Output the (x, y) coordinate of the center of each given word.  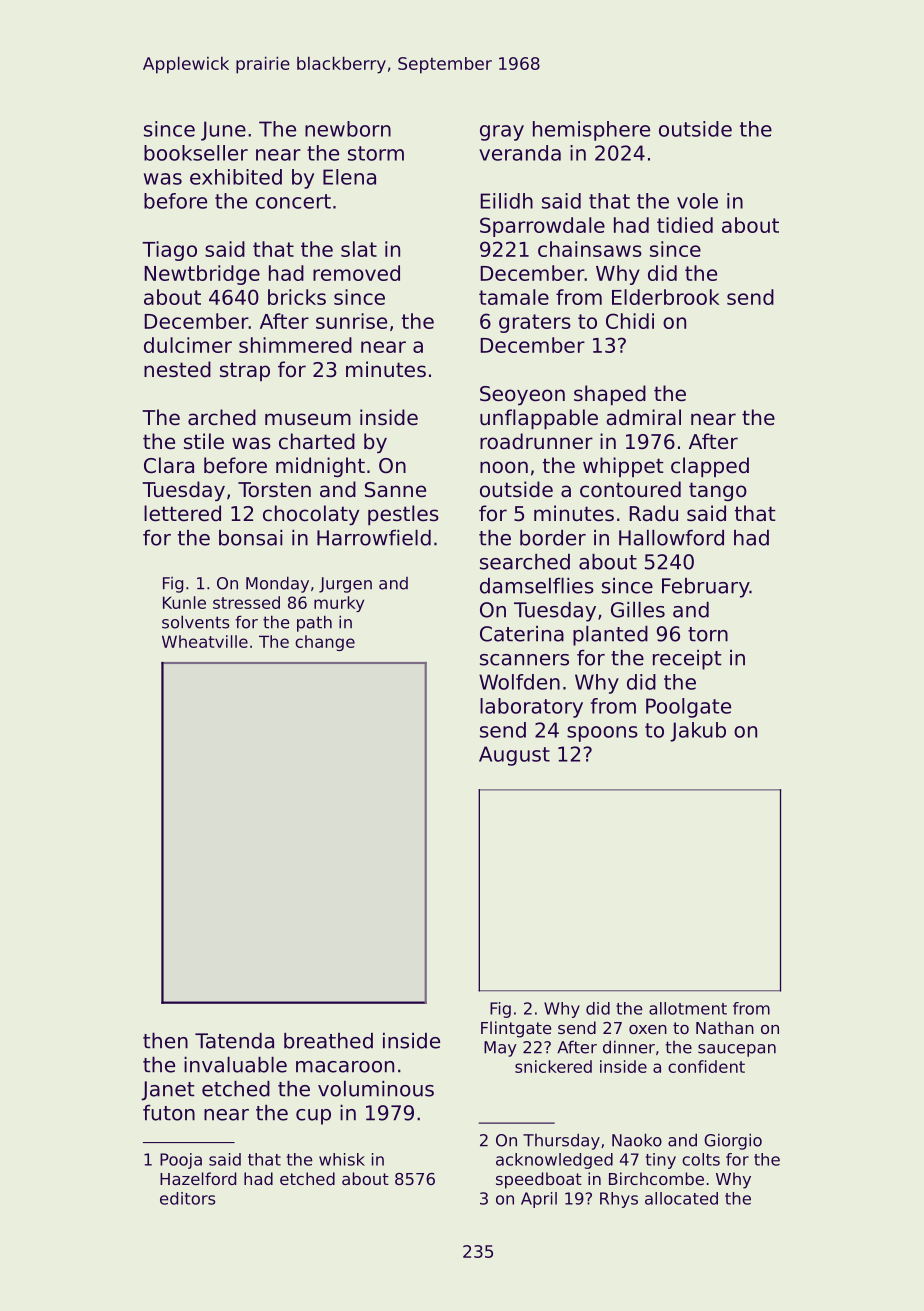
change (325, 643)
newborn (348, 129)
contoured (630, 489)
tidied (685, 225)
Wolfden (519, 682)
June (223, 131)
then (165, 1041)
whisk (342, 1159)
